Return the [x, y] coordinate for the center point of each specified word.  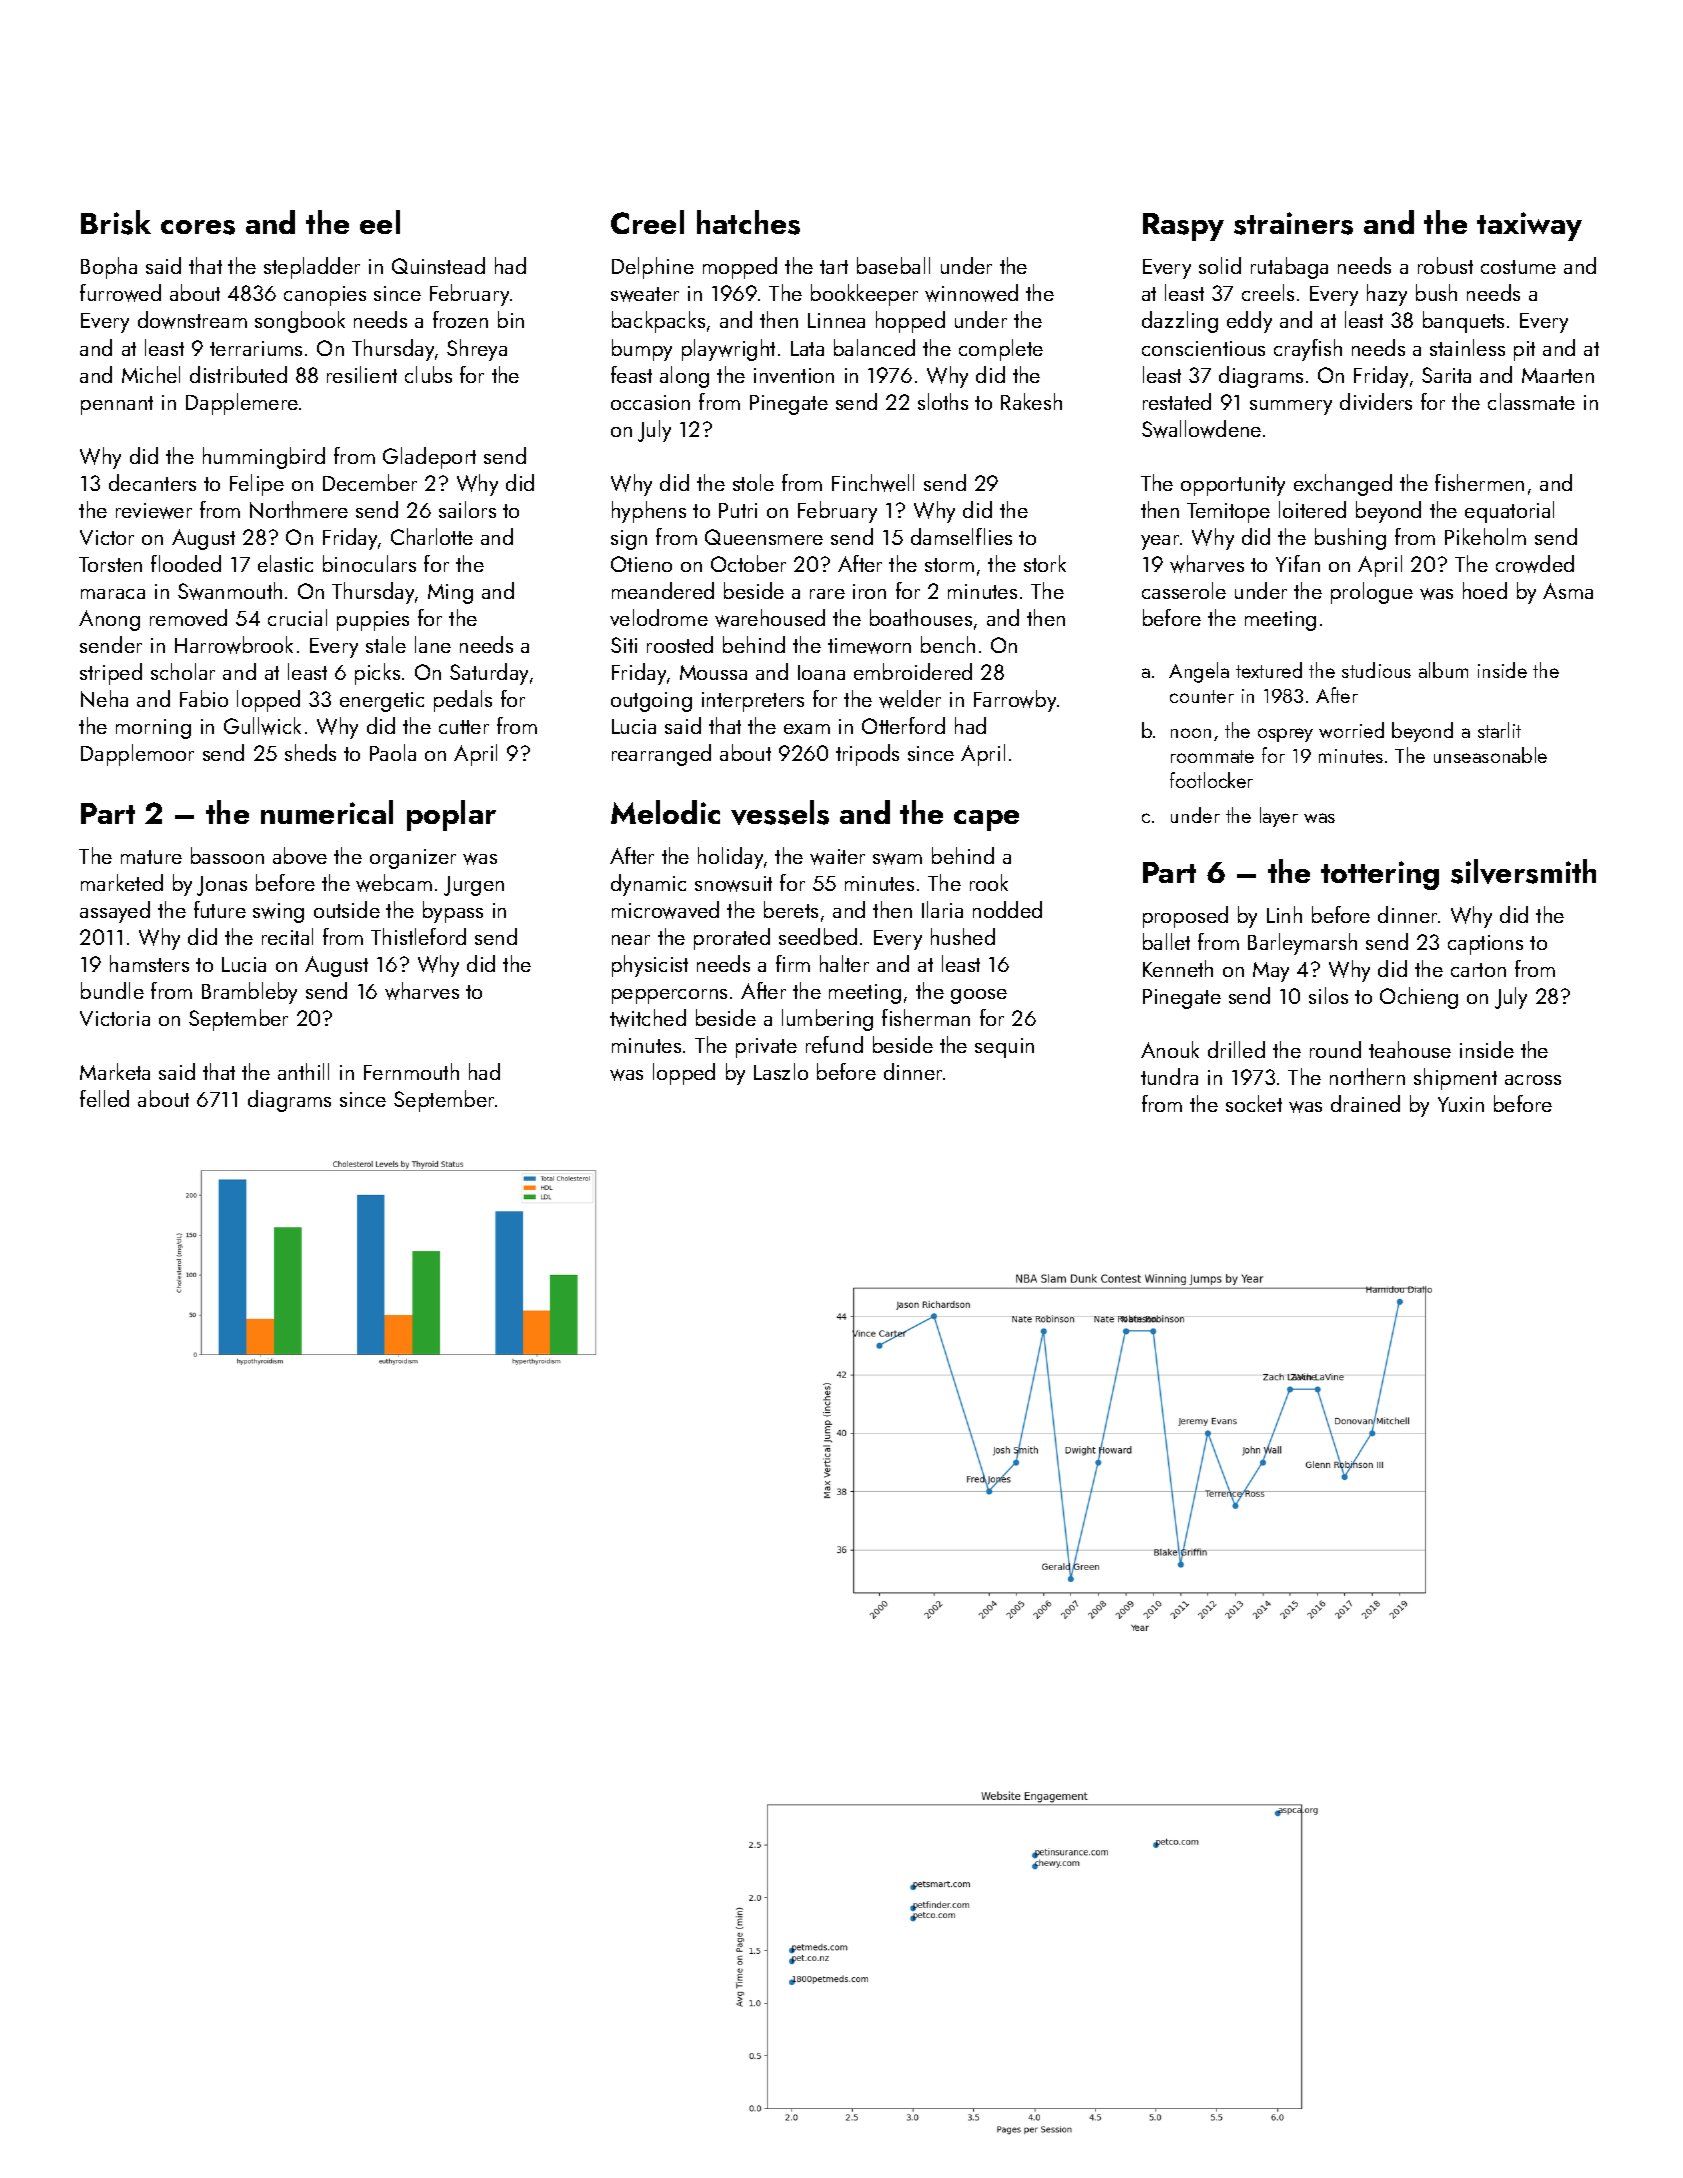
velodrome [659, 617]
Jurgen [474, 886]
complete [1001, 350]
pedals [463, 701]
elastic [285, 563]
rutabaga [1289, 268]
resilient [362, 374]
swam [897, 859]
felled [104, 1098]
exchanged [1343, 485]
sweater [645, 294]
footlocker [1211, 780]
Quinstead [438, 265]
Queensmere [764, 537]
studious [1376, 670]
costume [1518, 267]
